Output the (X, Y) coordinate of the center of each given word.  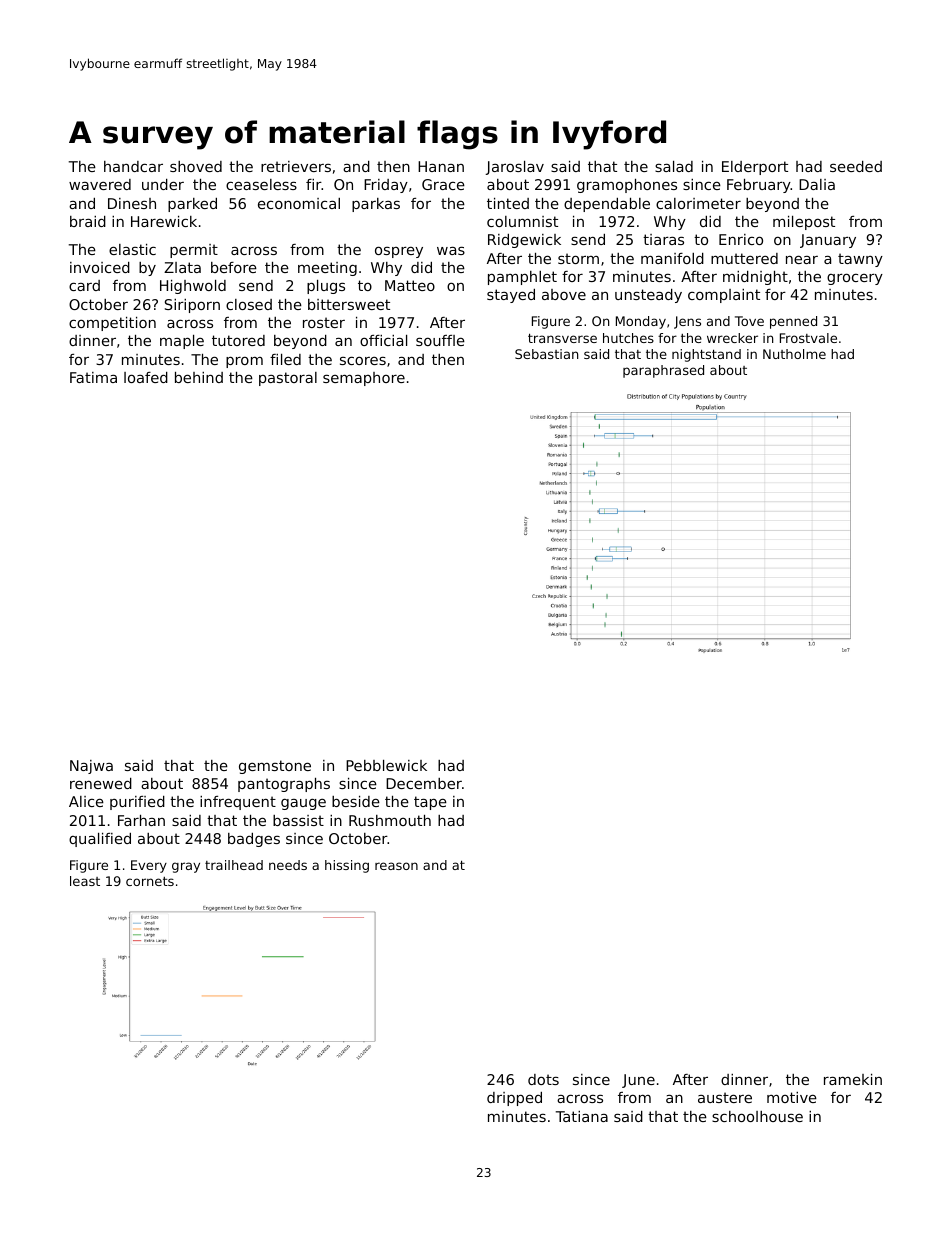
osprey (399, 252)
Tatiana (582, 1116)
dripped (514, 1099)
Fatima (93, 377)
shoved (196, 166)
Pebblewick (386, 765)
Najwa (91, 767)
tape (430, 803)
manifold (672, 258)
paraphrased (663, 371)
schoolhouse (757, 1116)
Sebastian (546, 354)
